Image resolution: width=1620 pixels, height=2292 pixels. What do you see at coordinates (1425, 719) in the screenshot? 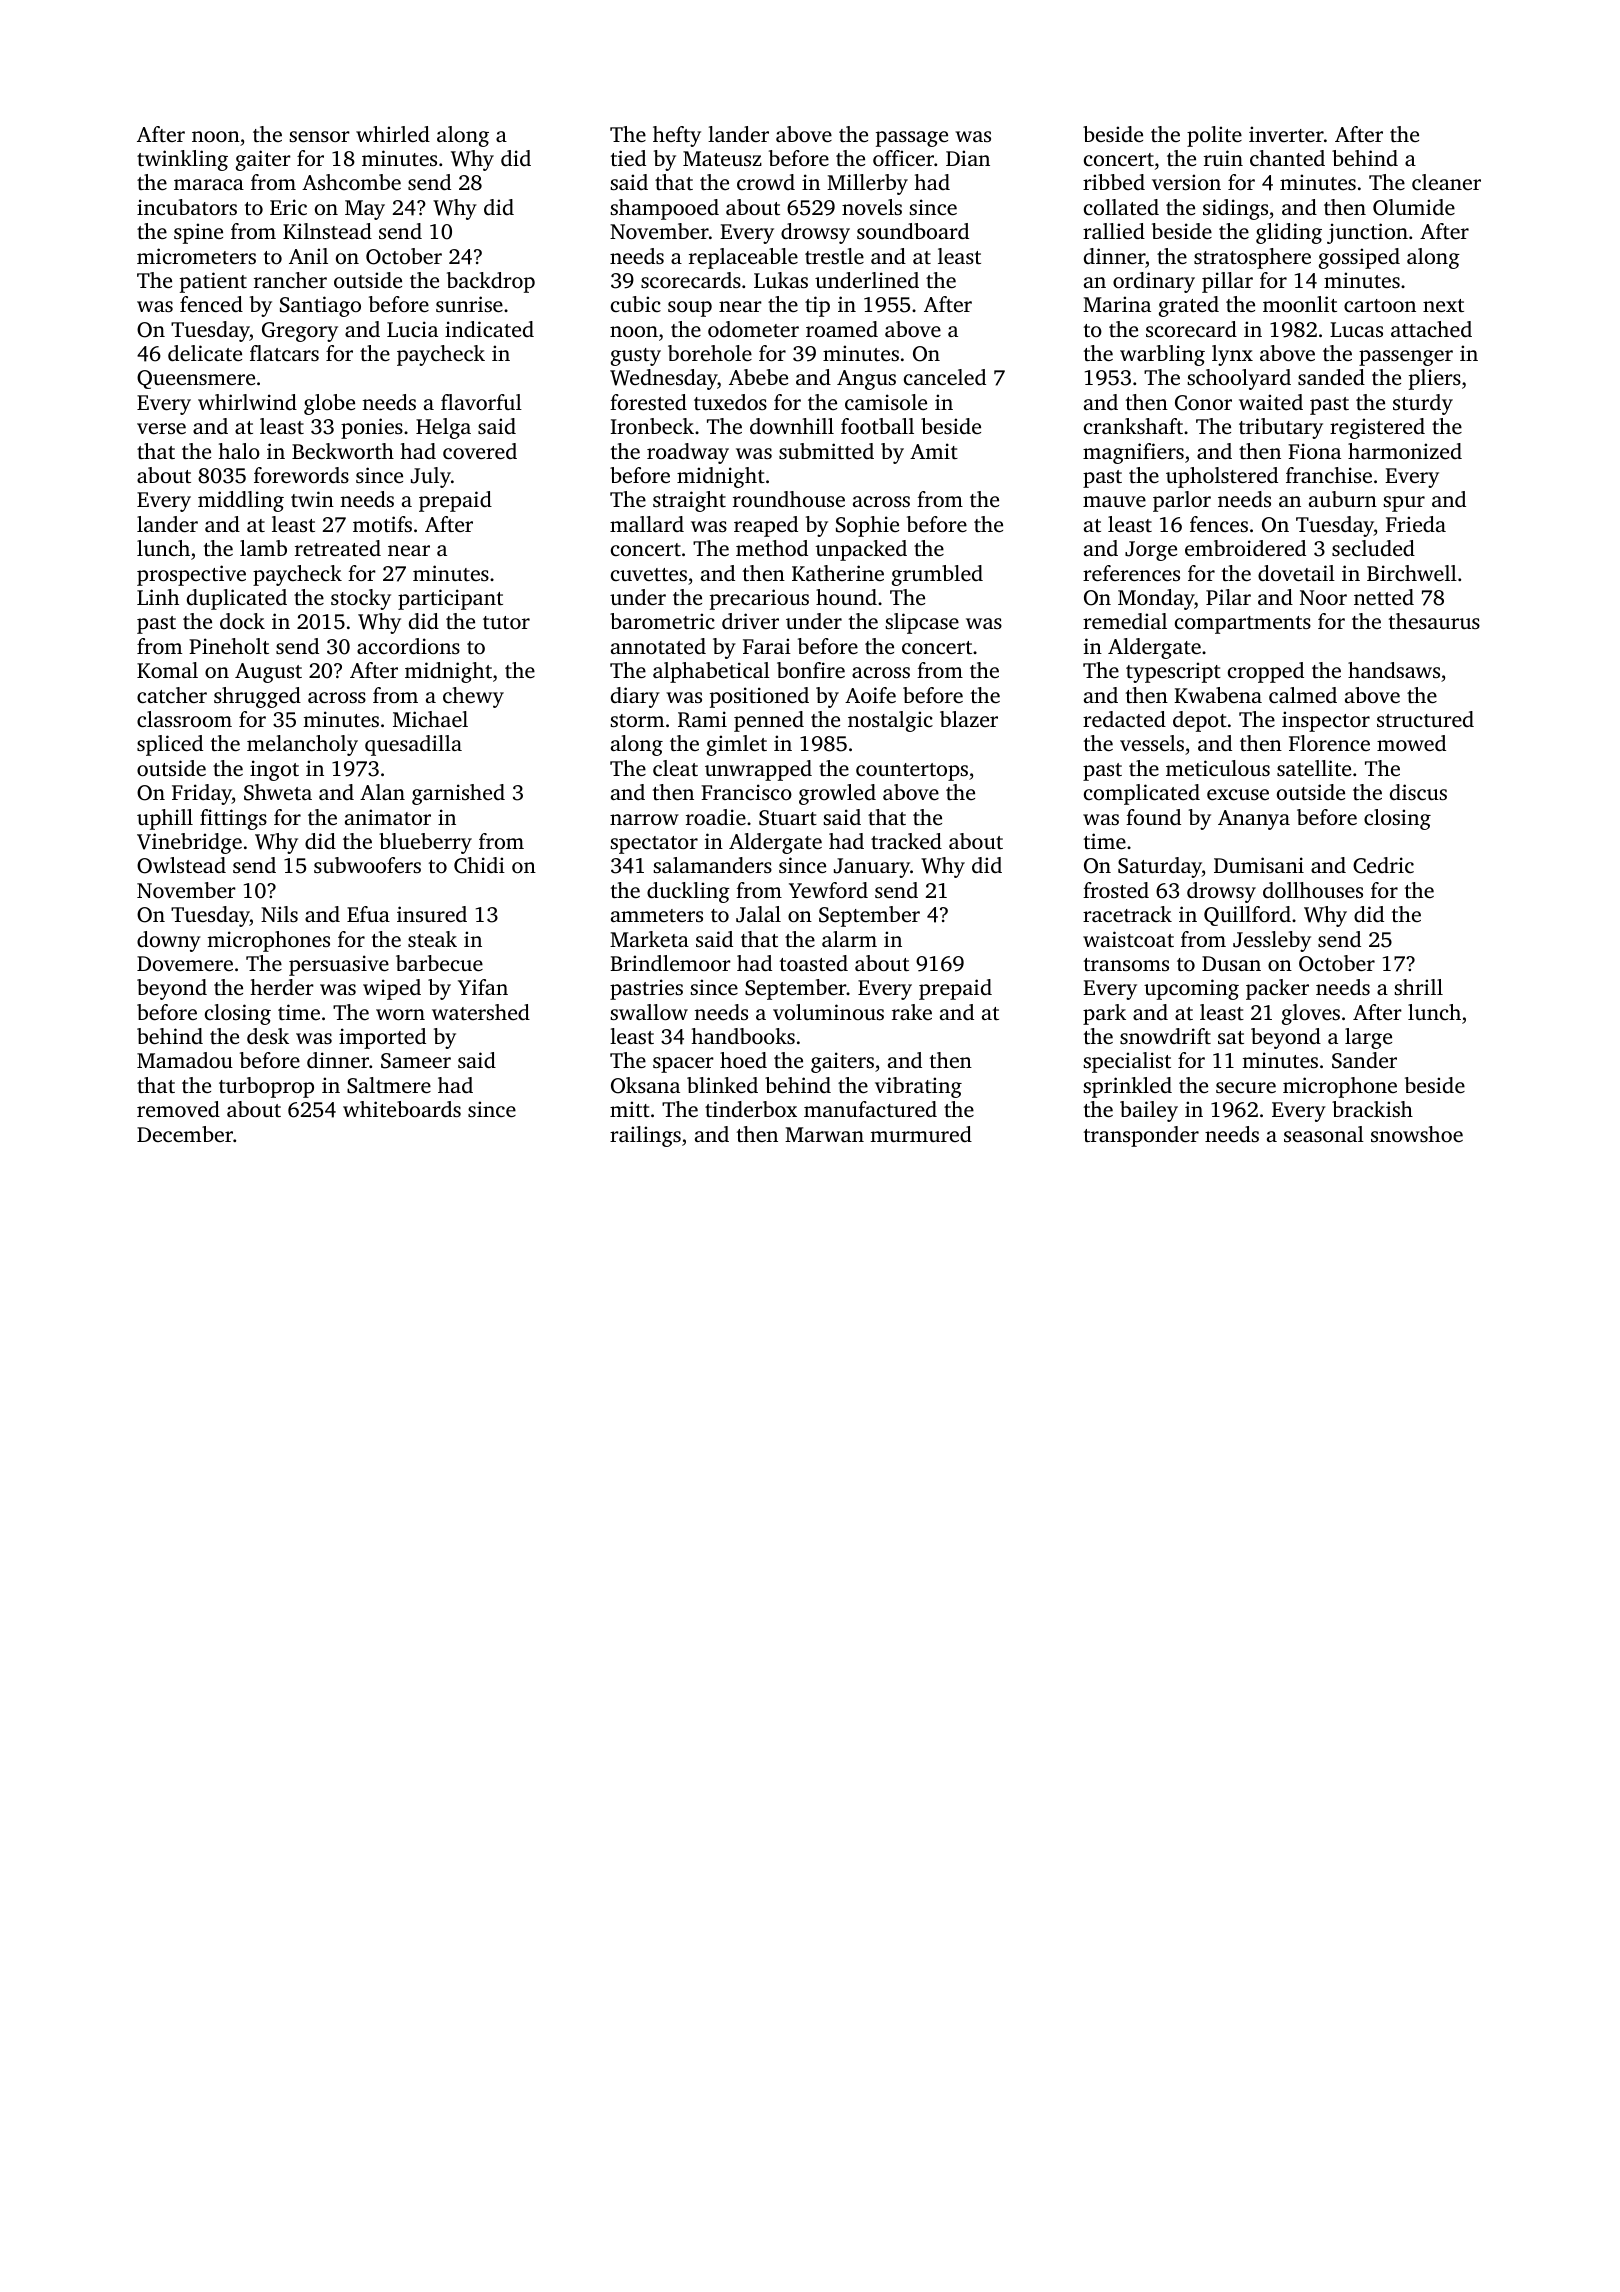
I see `structured` at bounding box center [1425, 719].
